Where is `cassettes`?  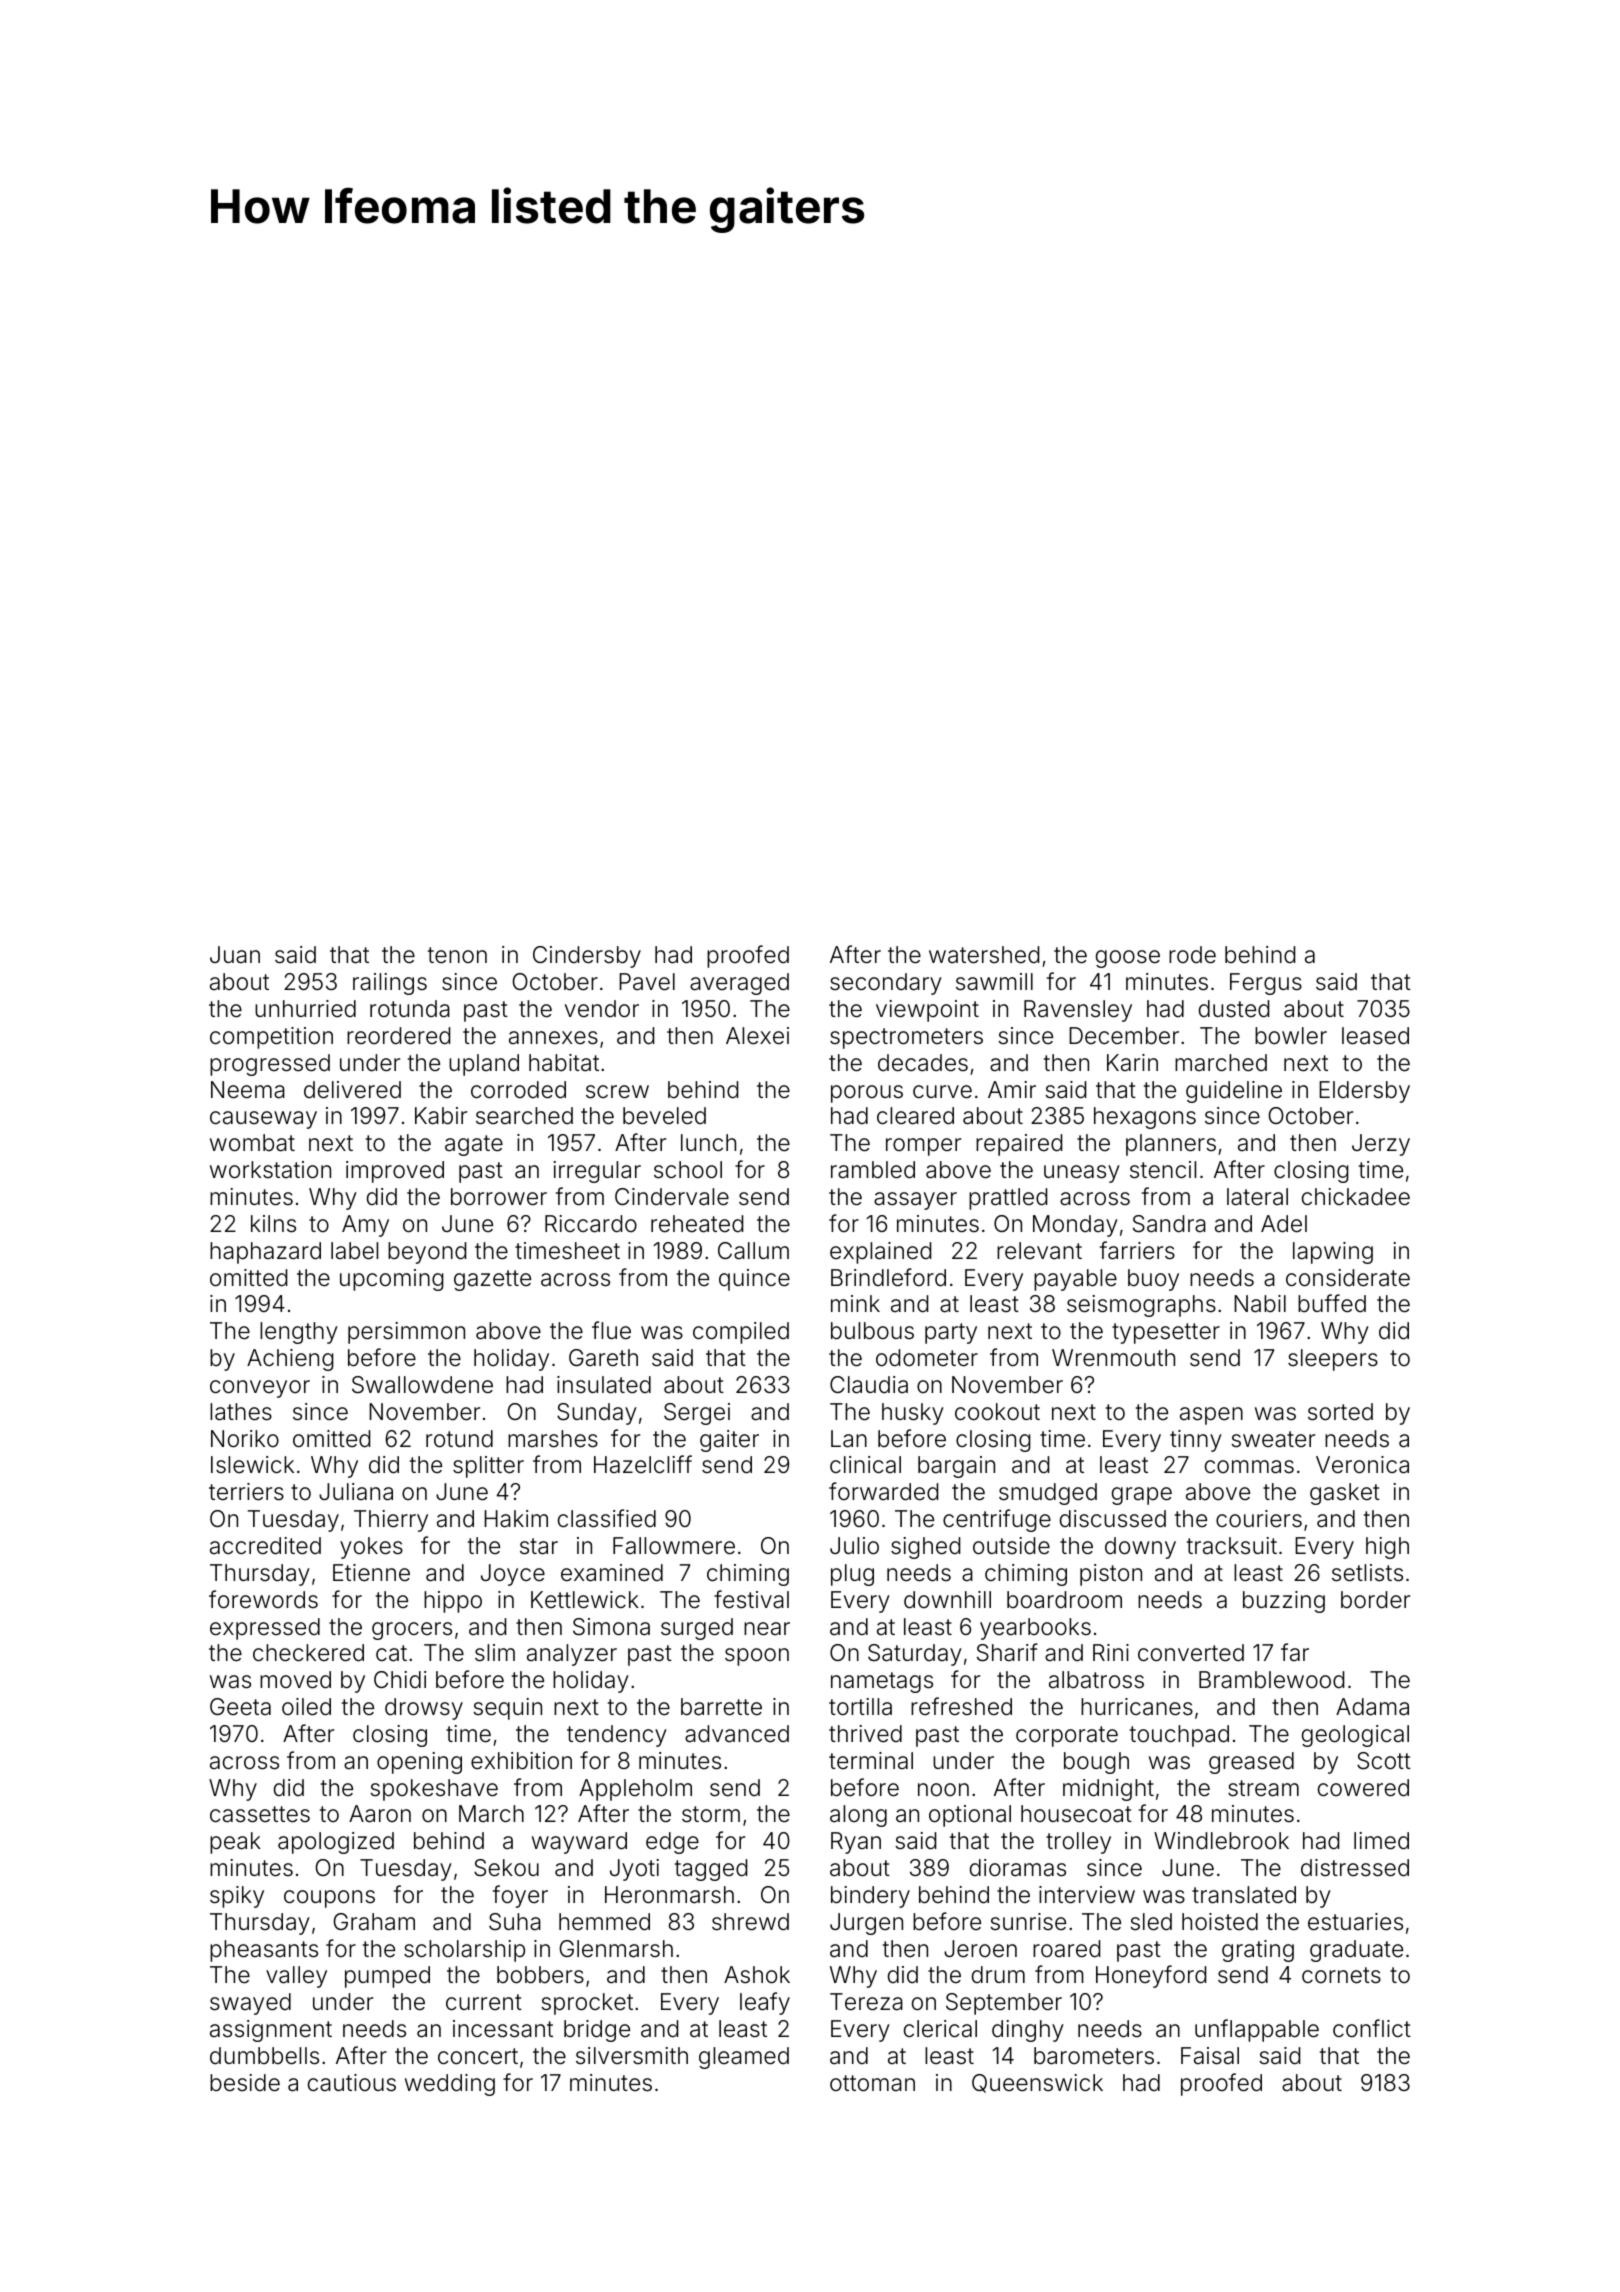 cassettes is located at coordinates (260, 1814).
